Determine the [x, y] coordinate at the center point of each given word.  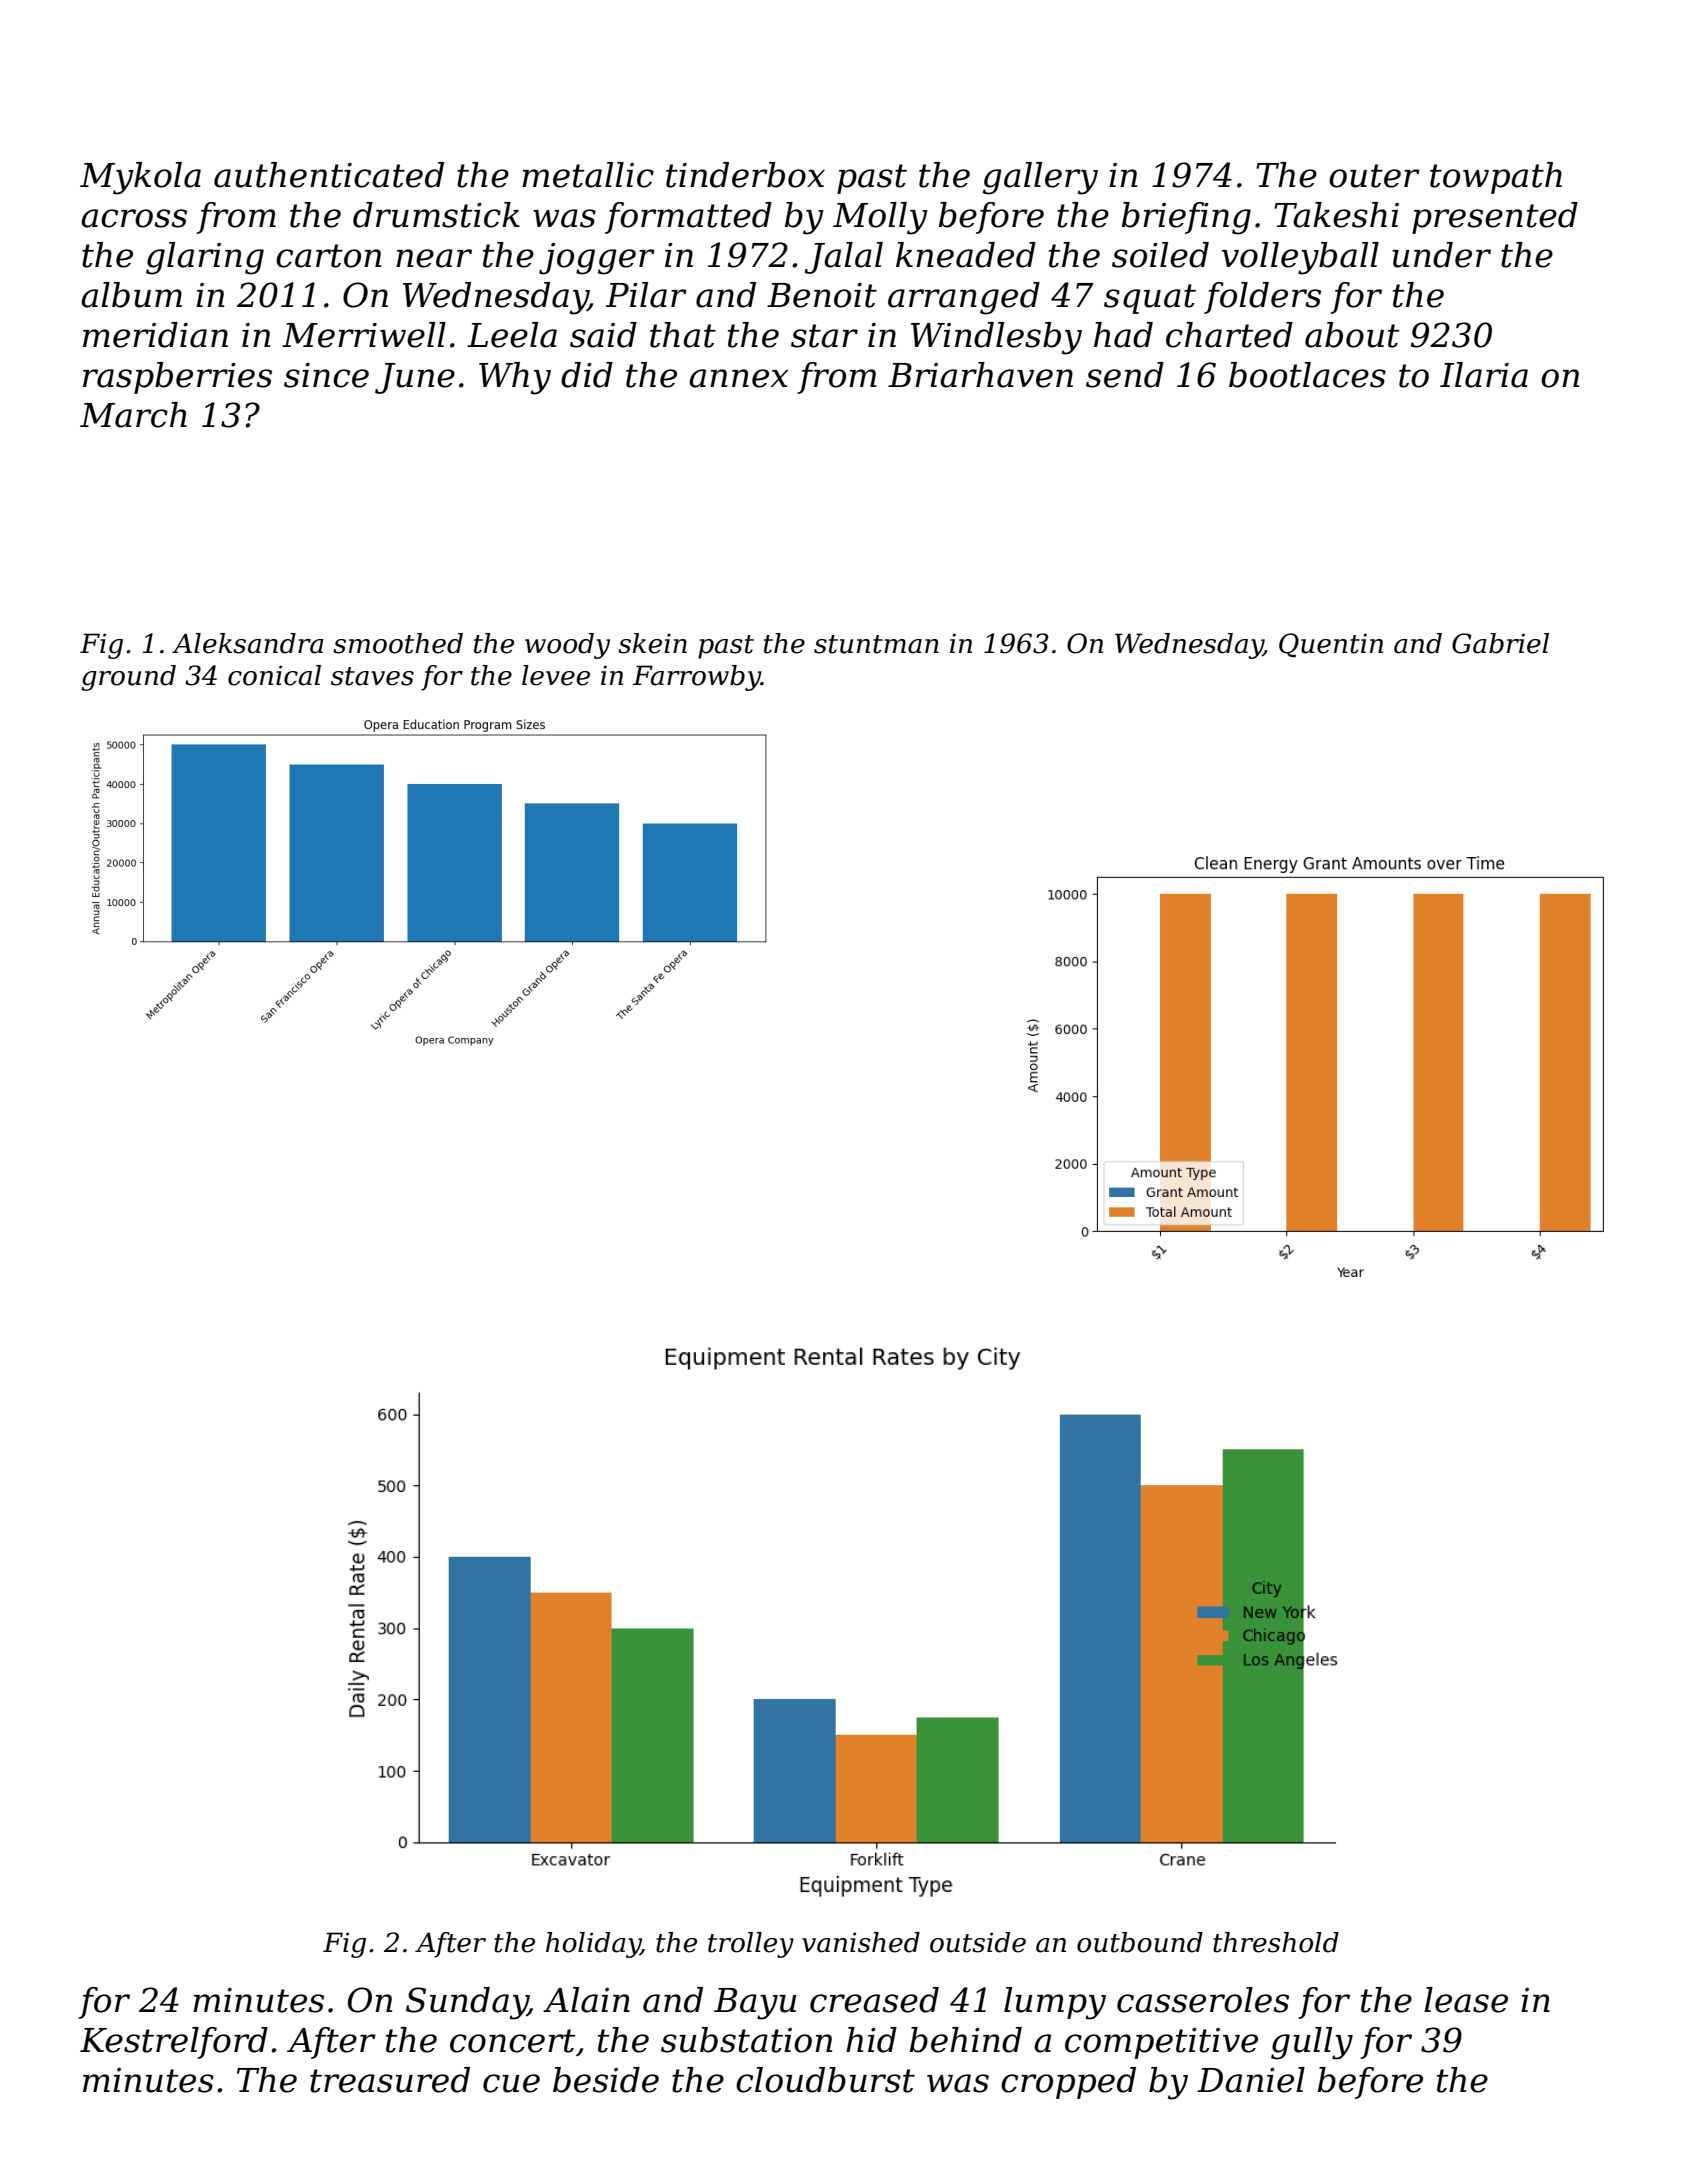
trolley [751, 1945]
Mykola [140, 178]
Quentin [1331, 645]
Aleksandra [248, 643]
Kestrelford [174, 2043]
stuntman [876, 644]
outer [1374, 176]
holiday [593, 1945]
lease [1466, 2000]
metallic [588, 175]
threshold [1276, 1942]
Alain [586, 2000]
